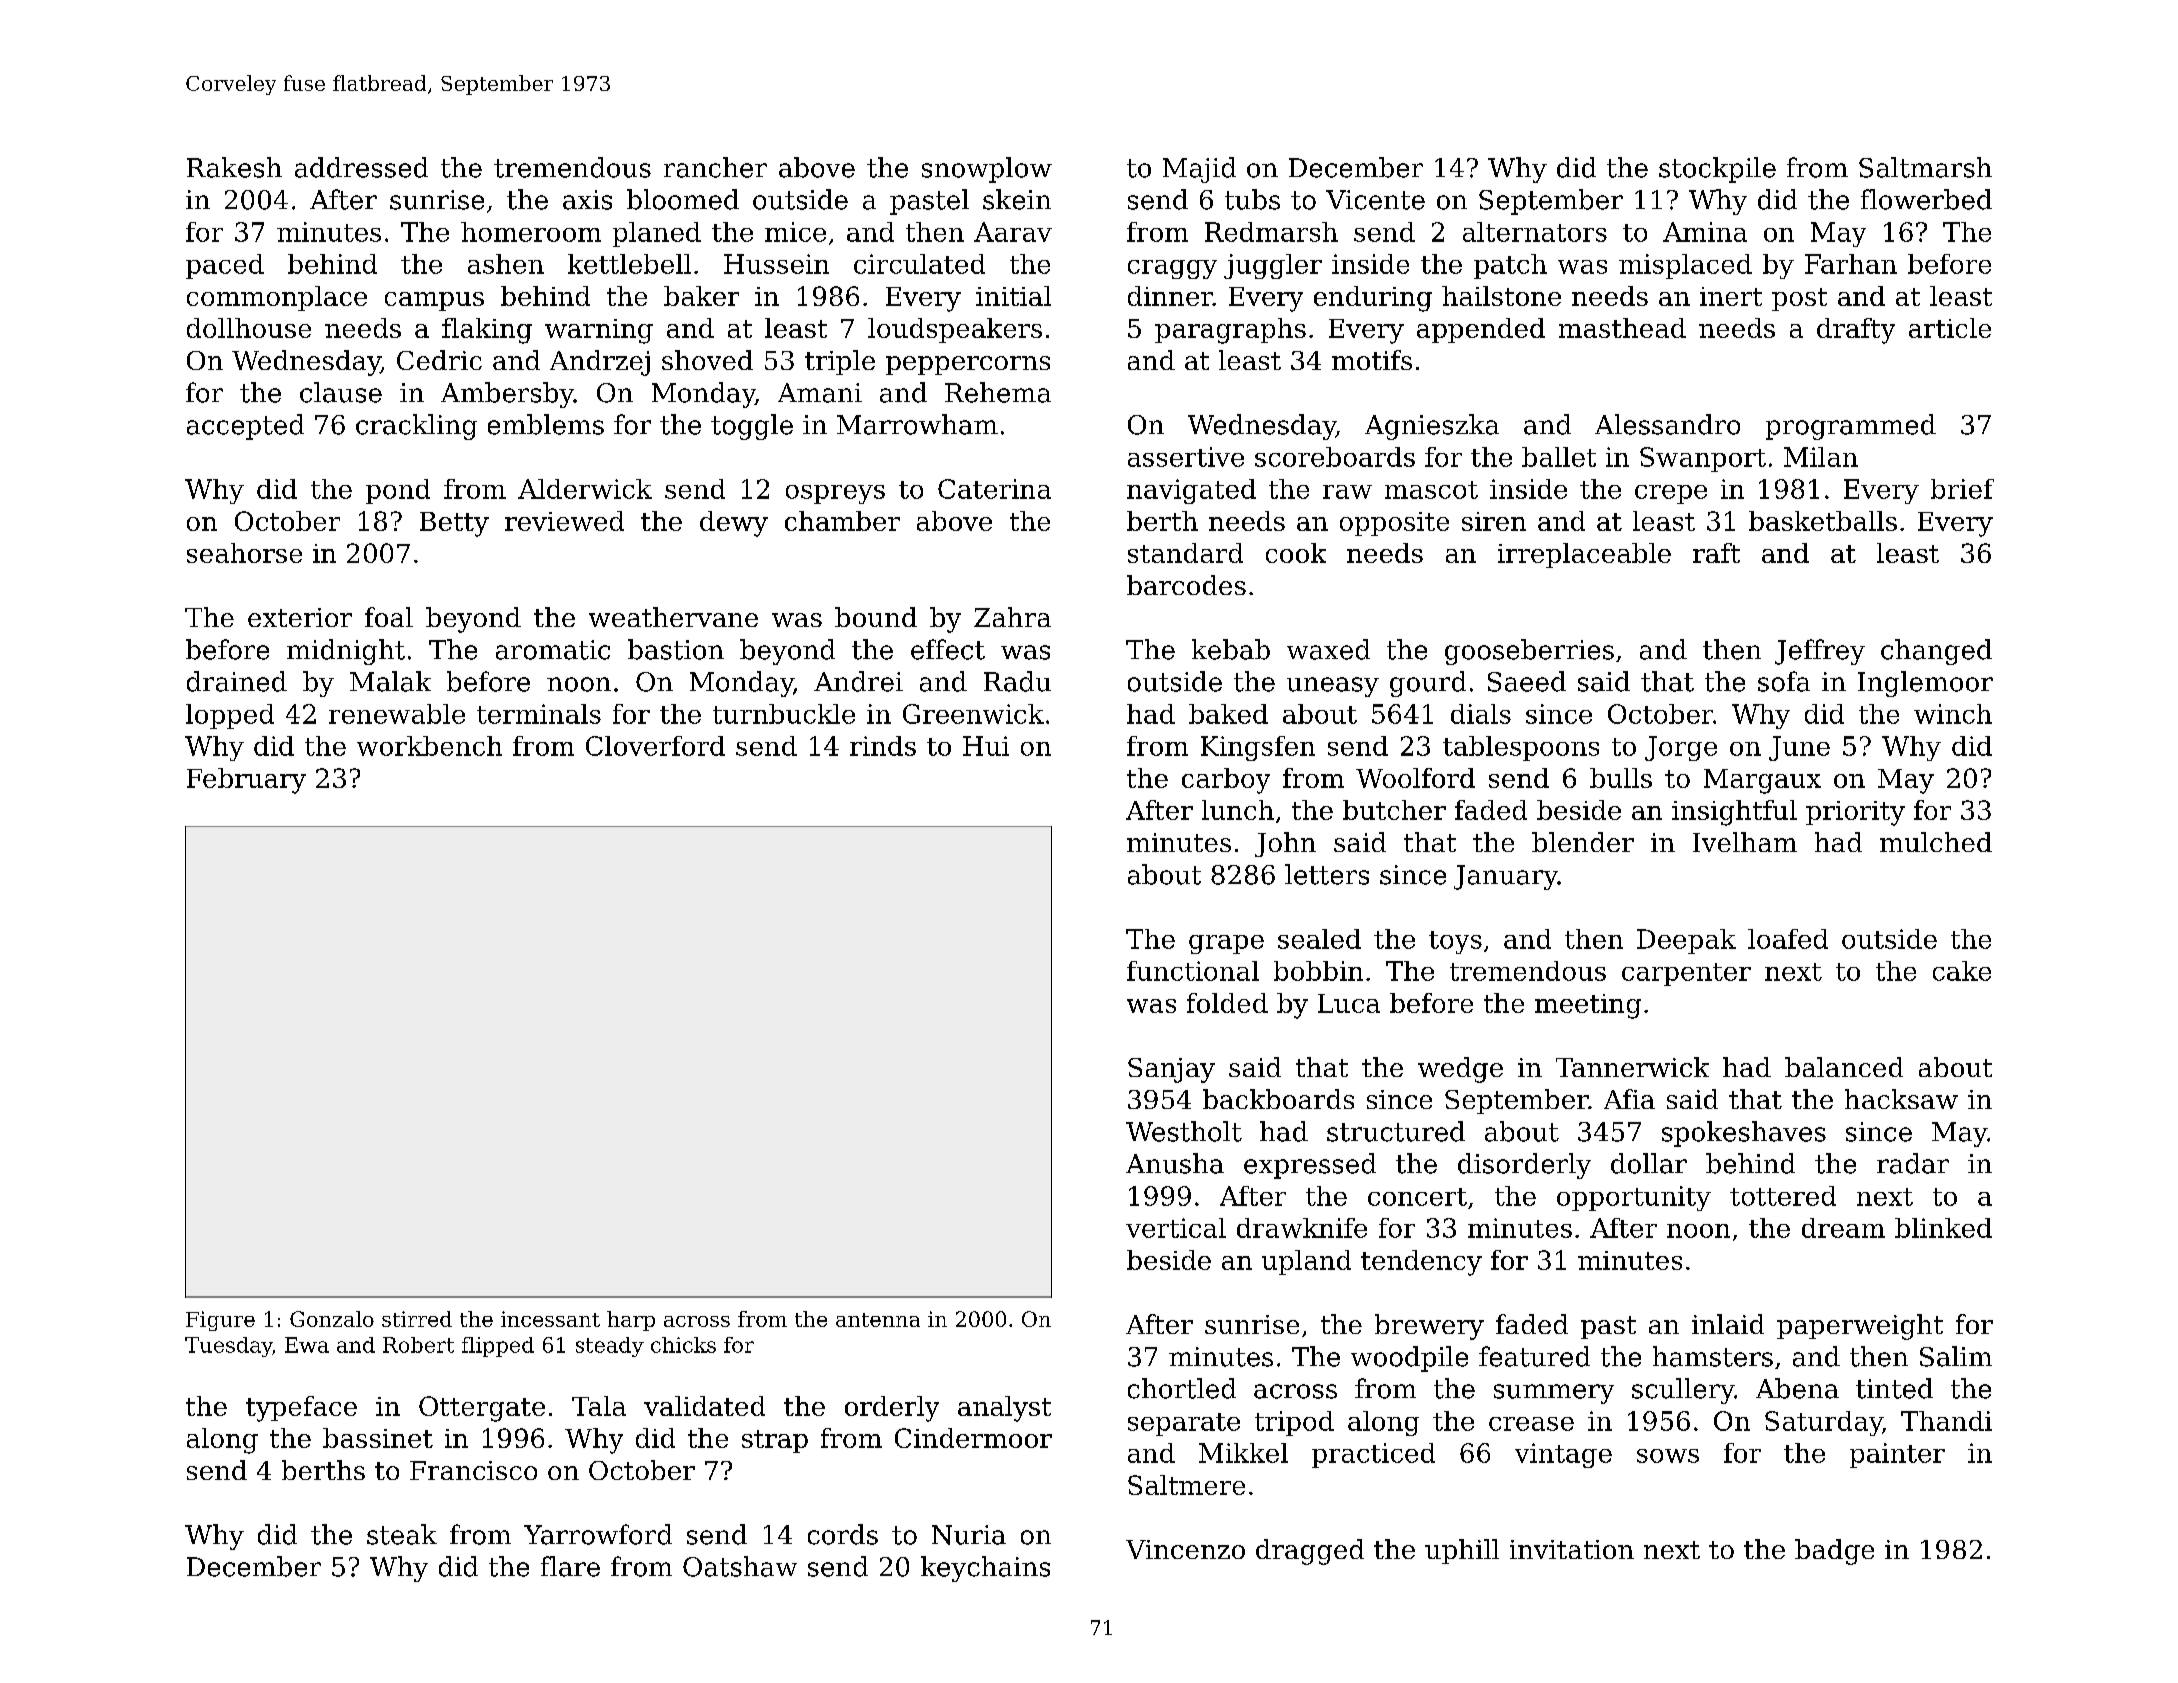  What do you see at coordinates (1762, 781) in the screenshot?
I see `Margaux` at bounding box center [1762, 781].
